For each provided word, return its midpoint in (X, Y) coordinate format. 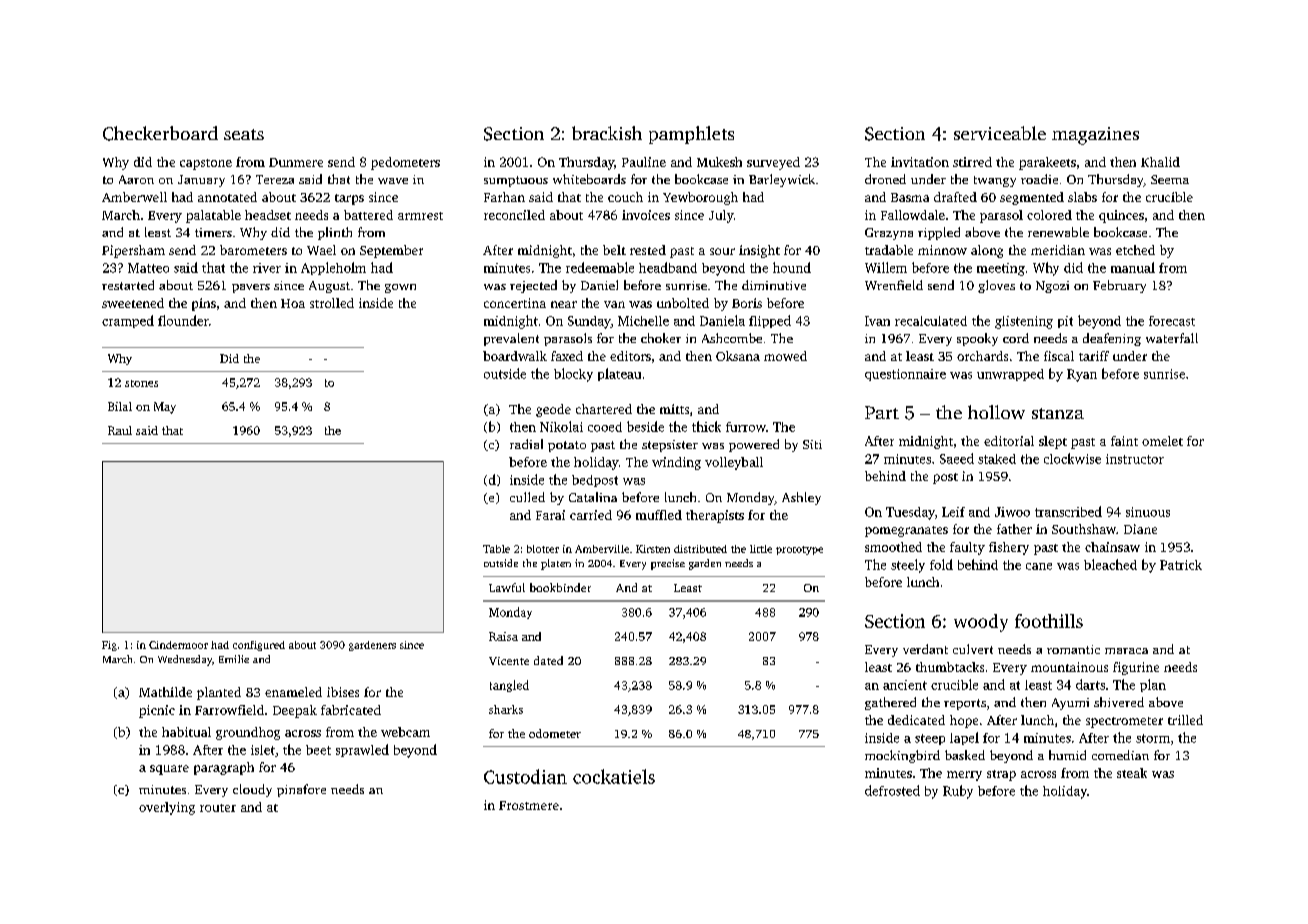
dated (548, 660)
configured (259, 646)
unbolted (683, 303)
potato (567, 446)
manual (1133, 267)
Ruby (958, 792)
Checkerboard (160, 133)
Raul (120, 430)
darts (1090, 684)
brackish (607, 133)
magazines (1095, 136)
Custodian (525, 776)
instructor (1135, 459)
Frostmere (529, 805)
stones (141, 383)
